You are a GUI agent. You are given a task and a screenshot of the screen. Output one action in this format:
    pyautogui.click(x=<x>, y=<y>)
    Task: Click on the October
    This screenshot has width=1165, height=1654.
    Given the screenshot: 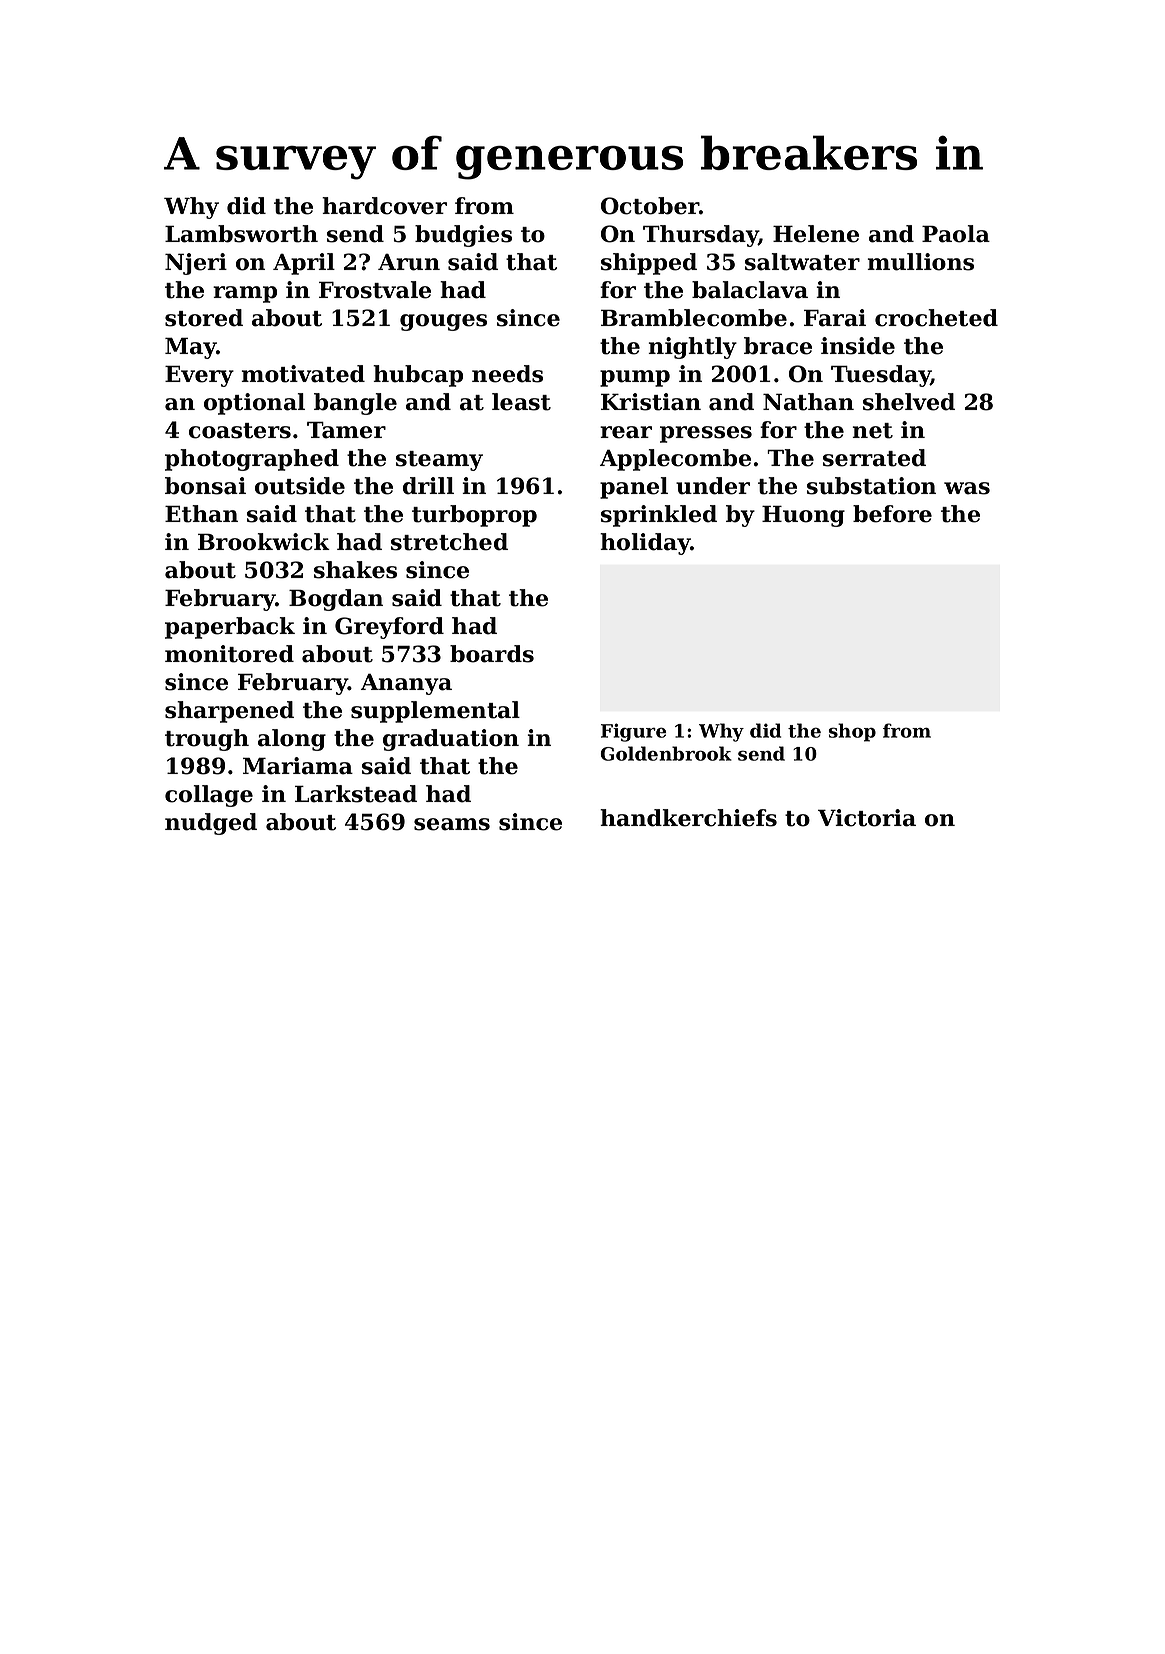 What is the action you would take?
    pyautogui.click(x=650, y=206)
